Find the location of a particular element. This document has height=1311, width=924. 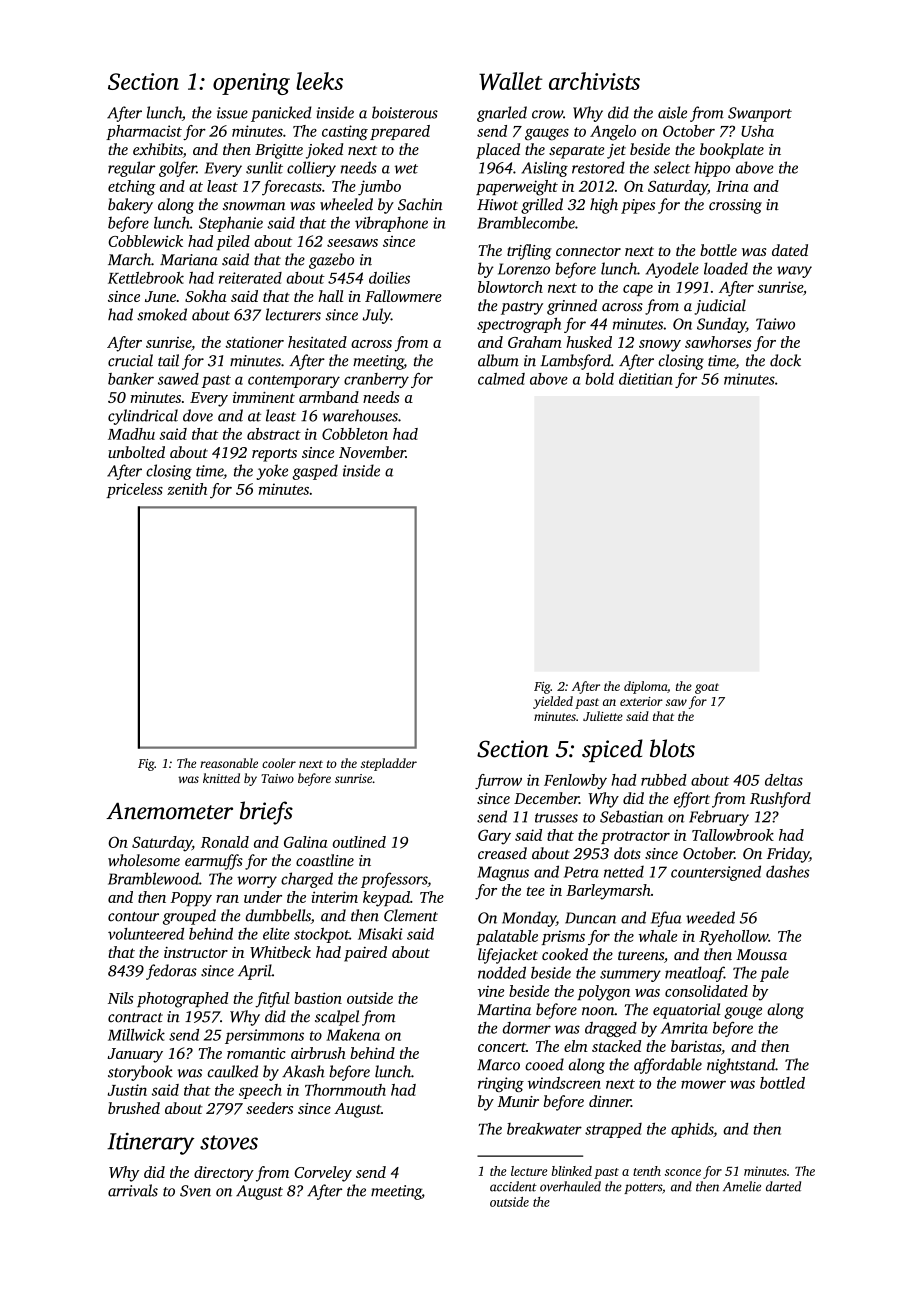

bastion is located at coordinates (318, 998).
